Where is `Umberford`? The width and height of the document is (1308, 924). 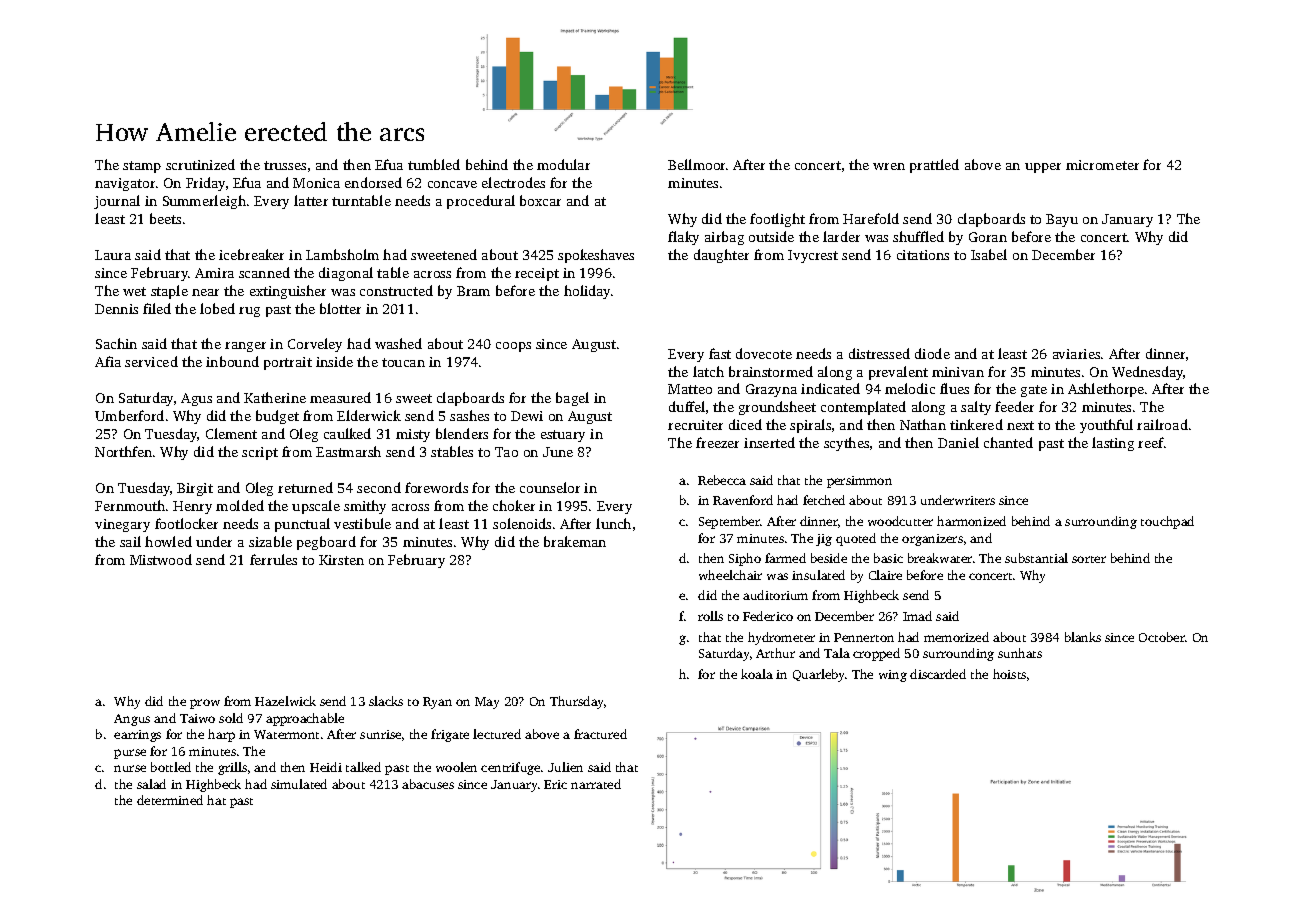
Umberford is located at coordinates (129, 415).
